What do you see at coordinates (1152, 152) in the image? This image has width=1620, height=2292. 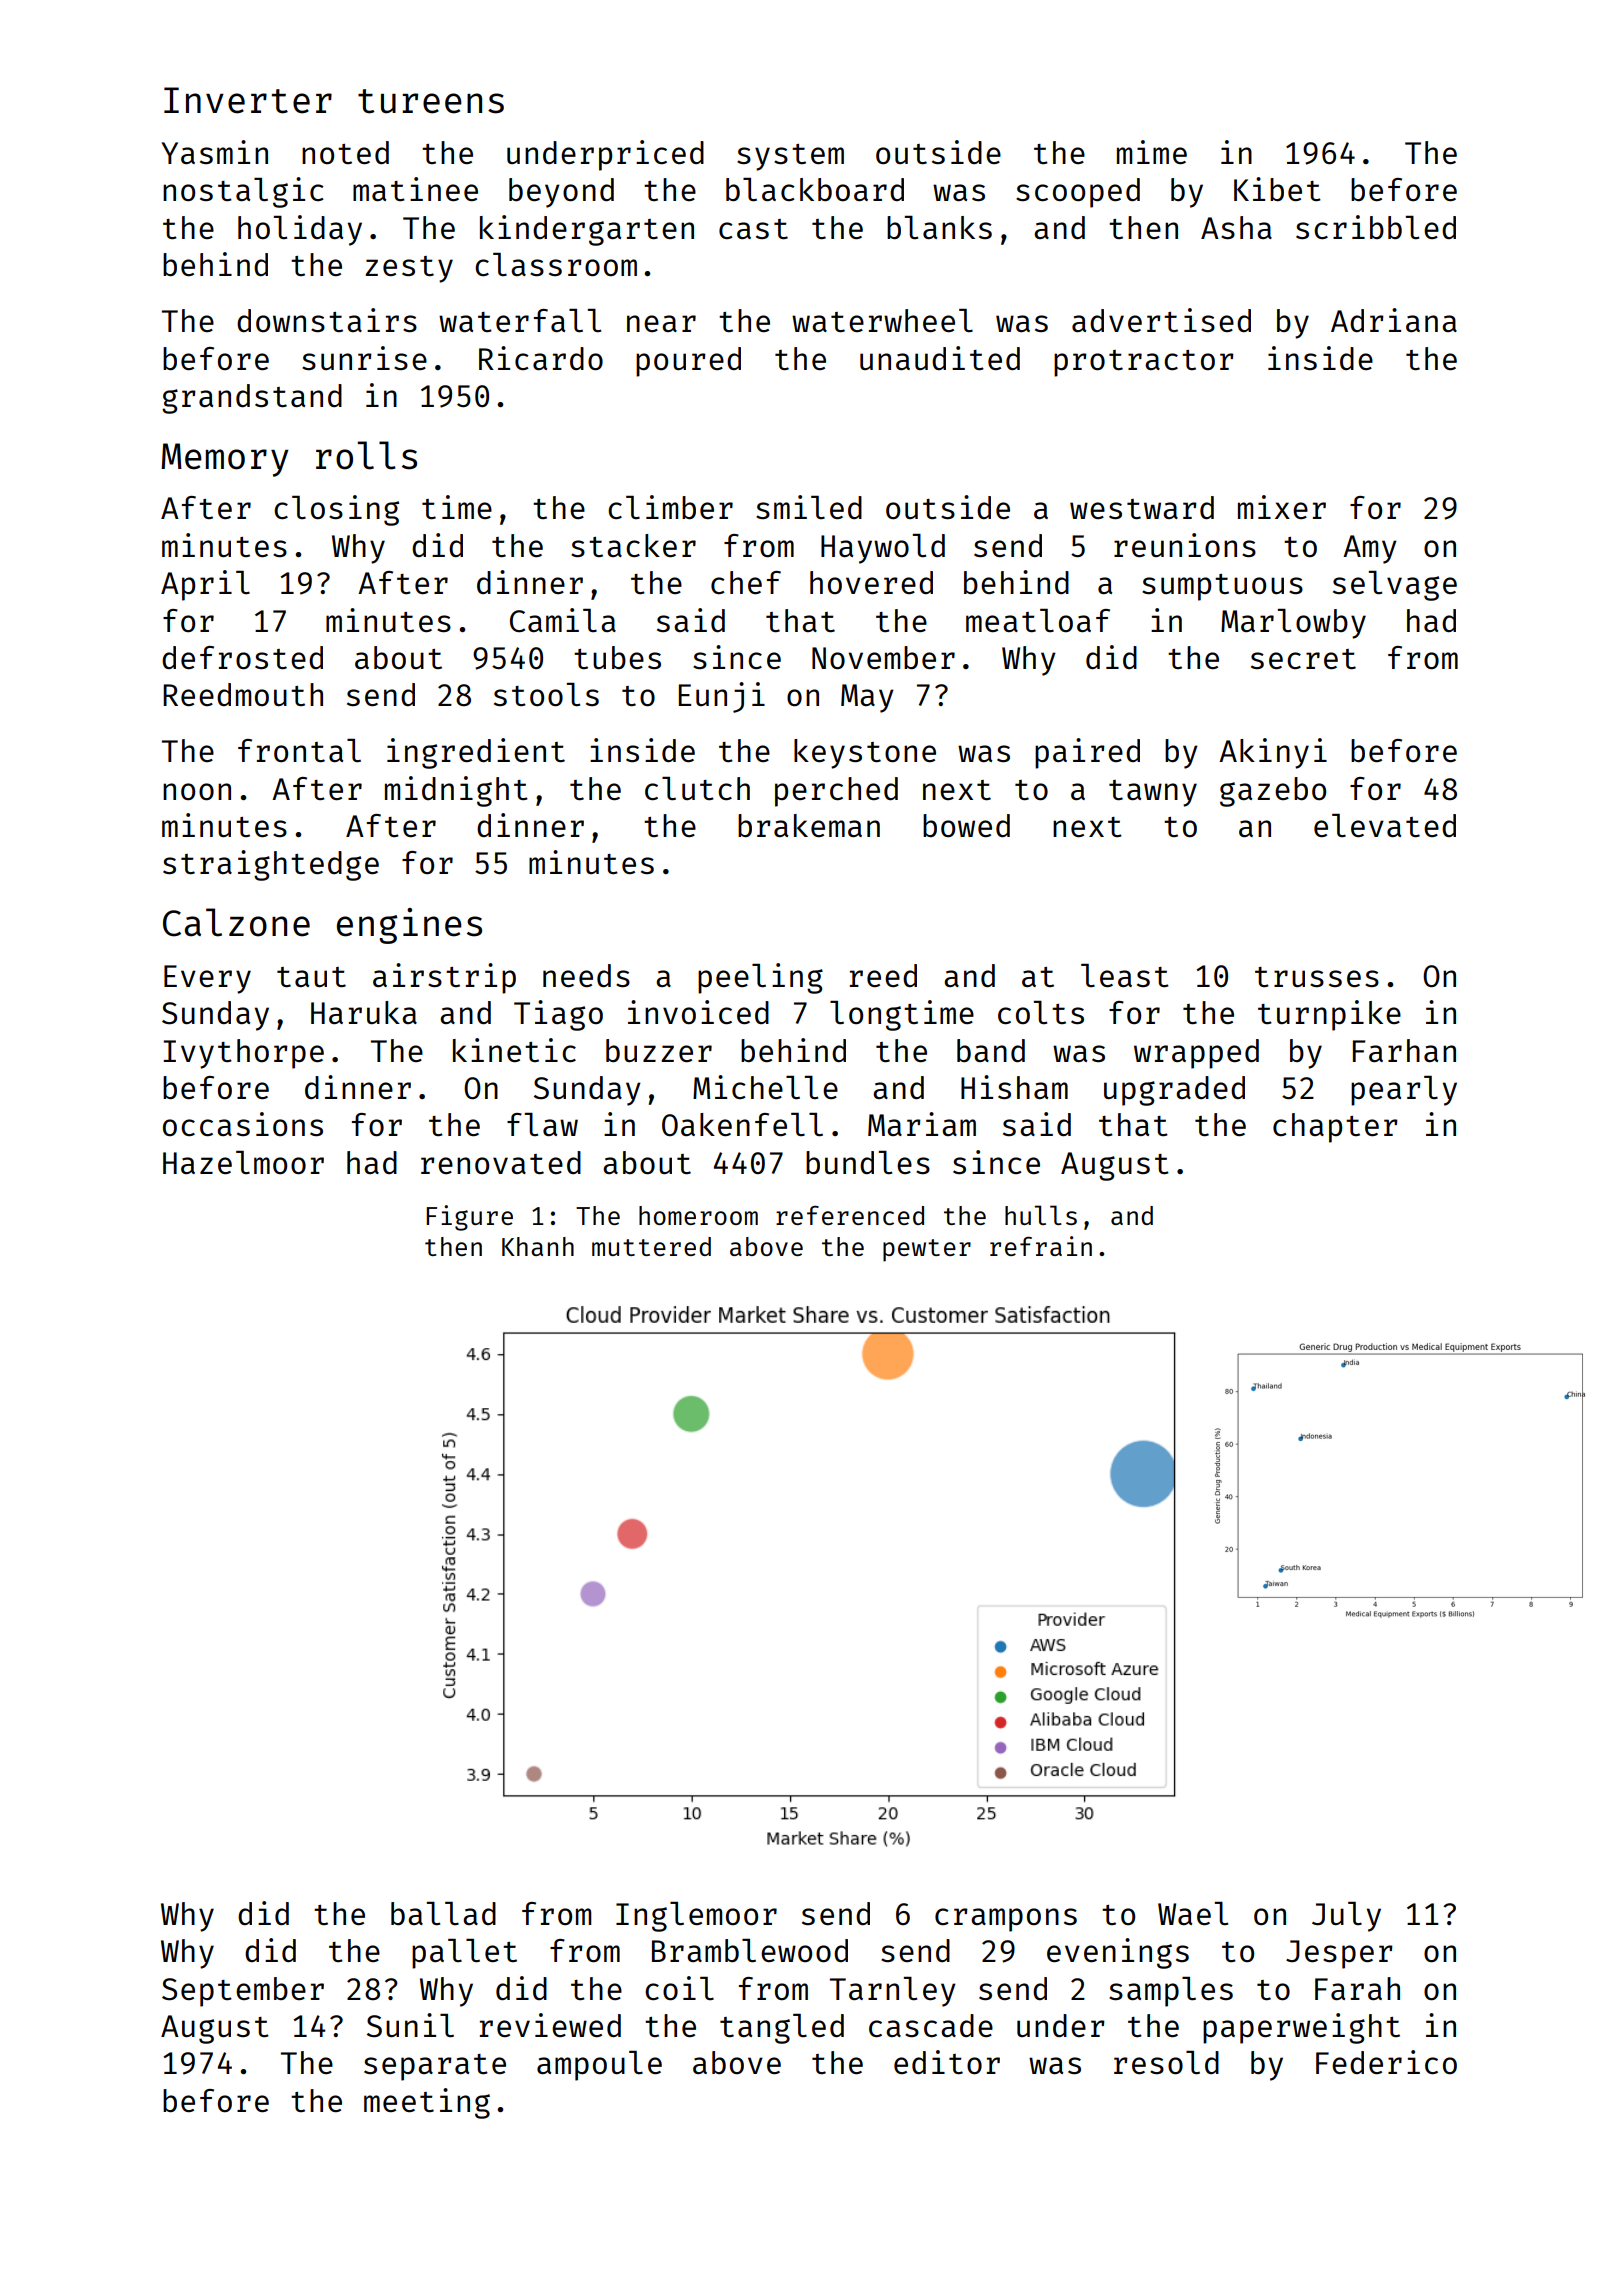 I see `mime` at bounding box center [1152, 152].
